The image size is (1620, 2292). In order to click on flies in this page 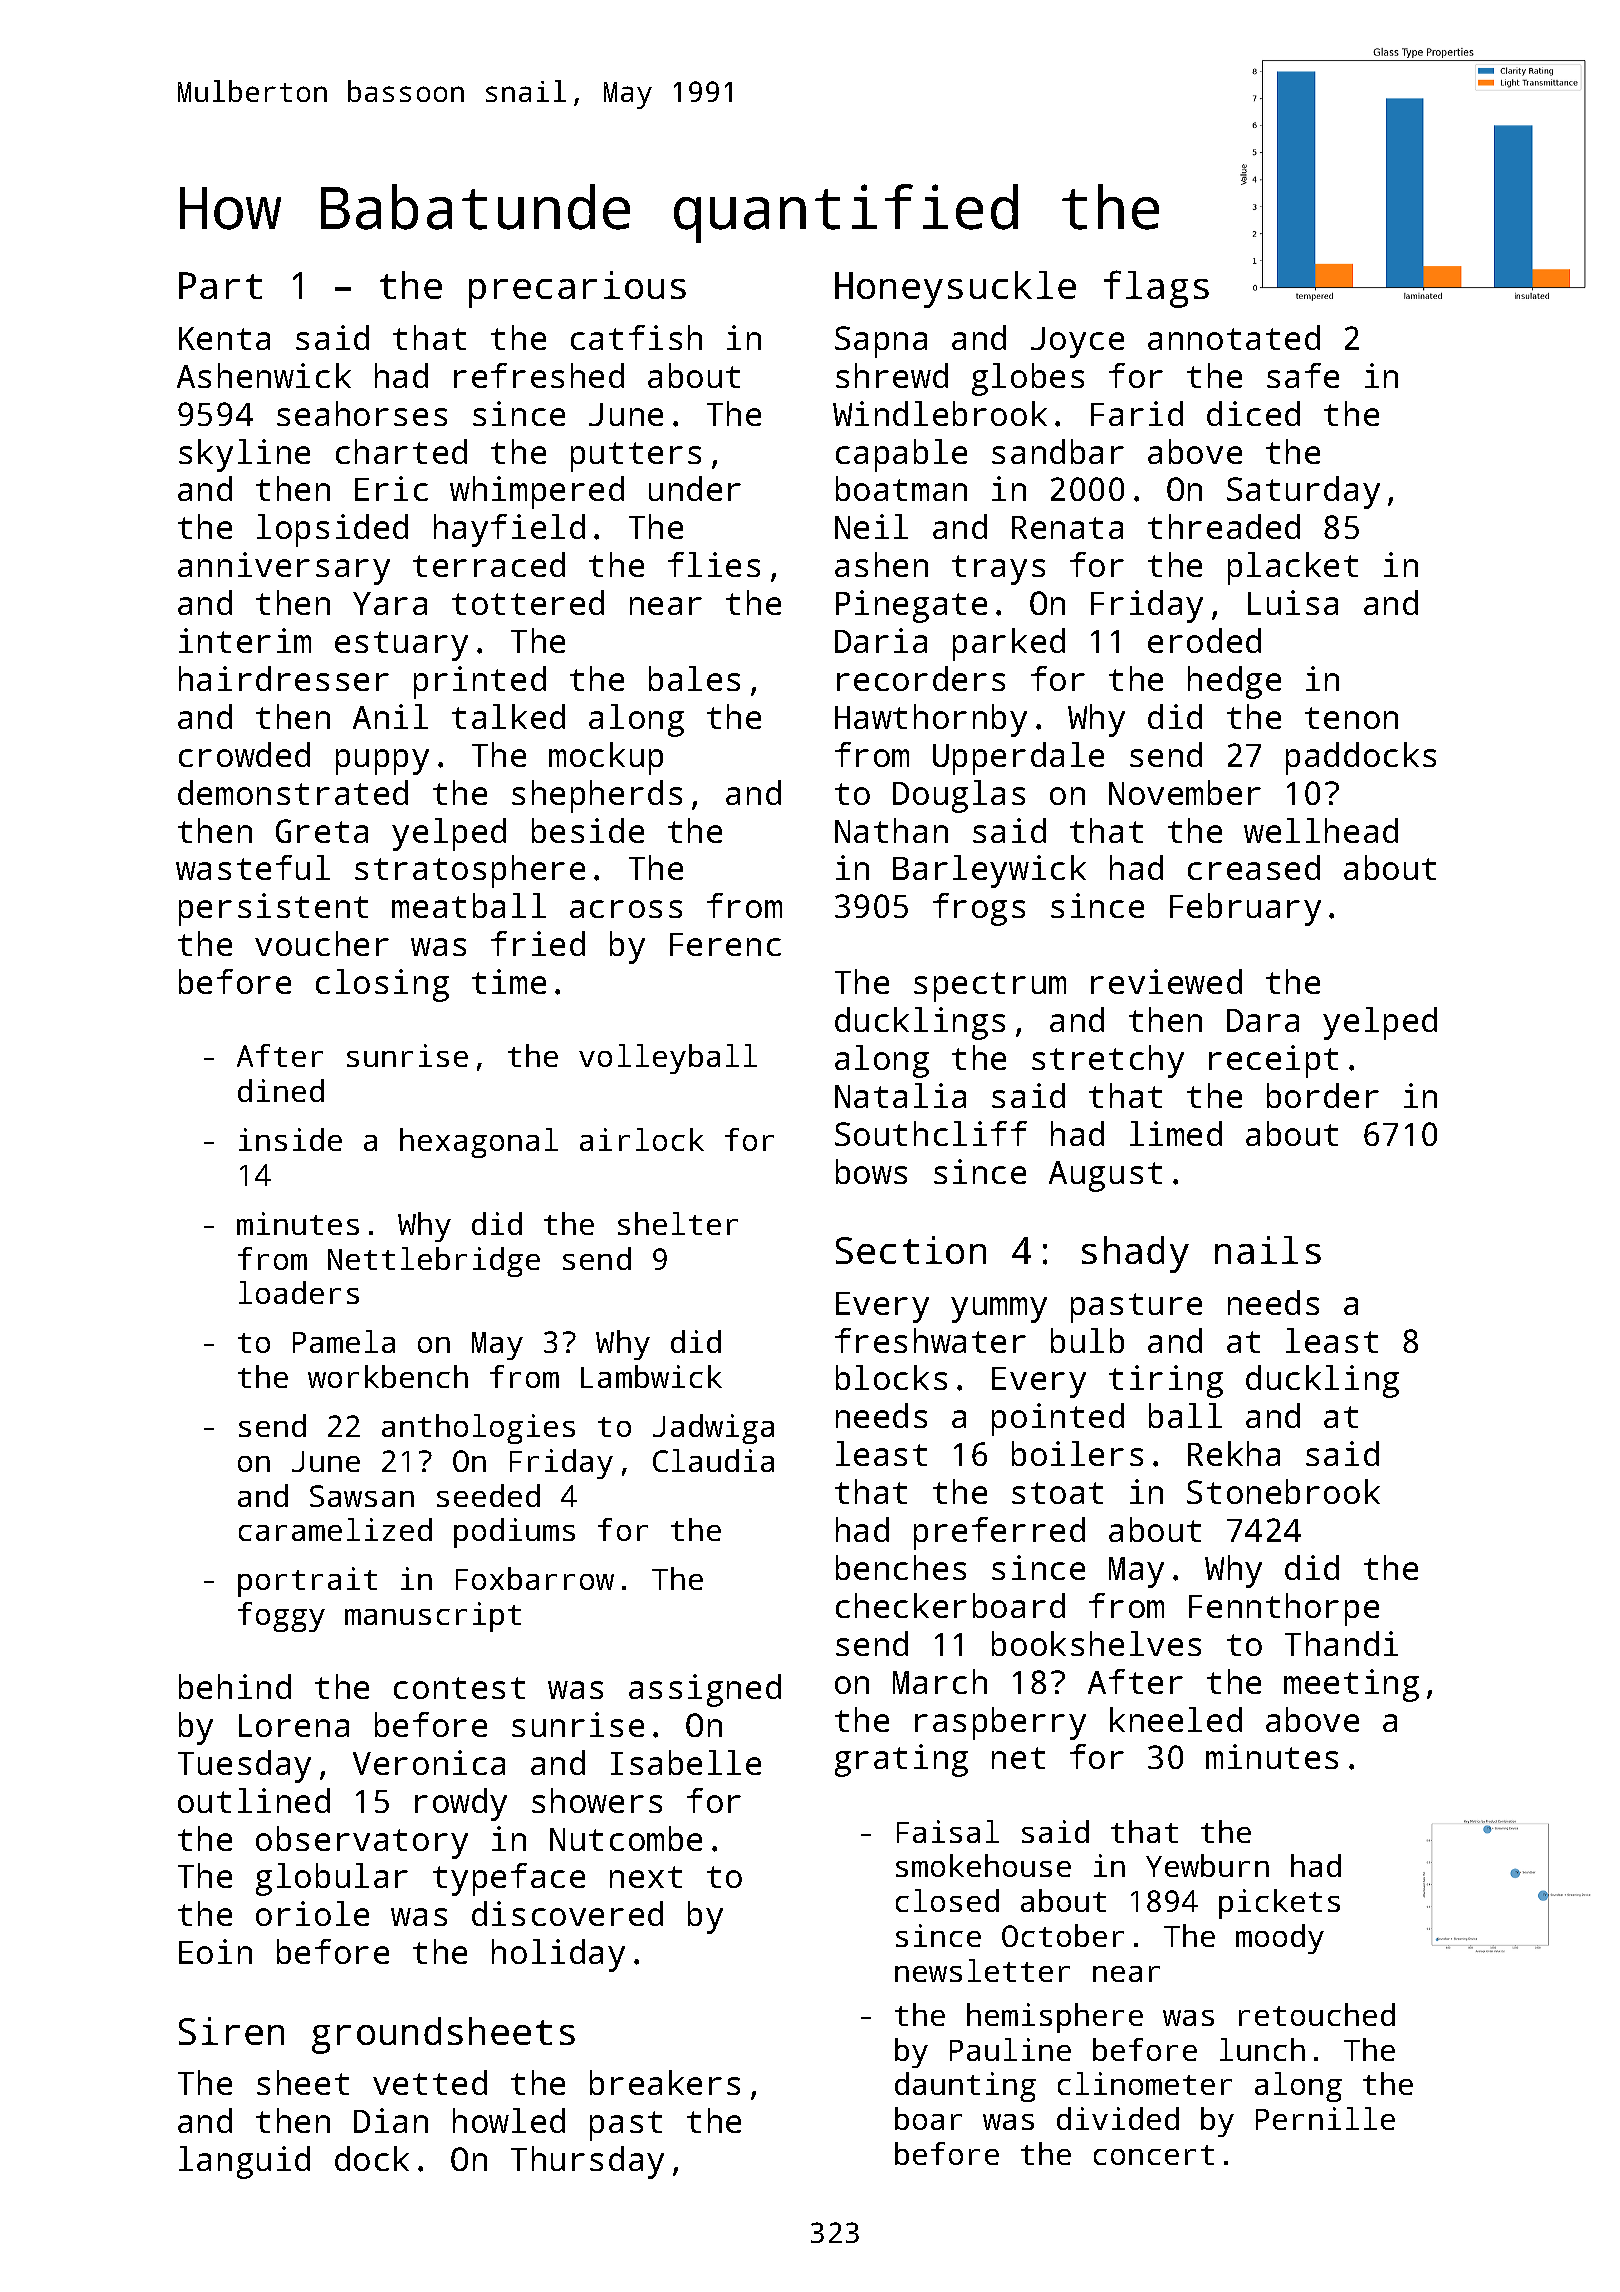, I will do `click(714, 564)`.
